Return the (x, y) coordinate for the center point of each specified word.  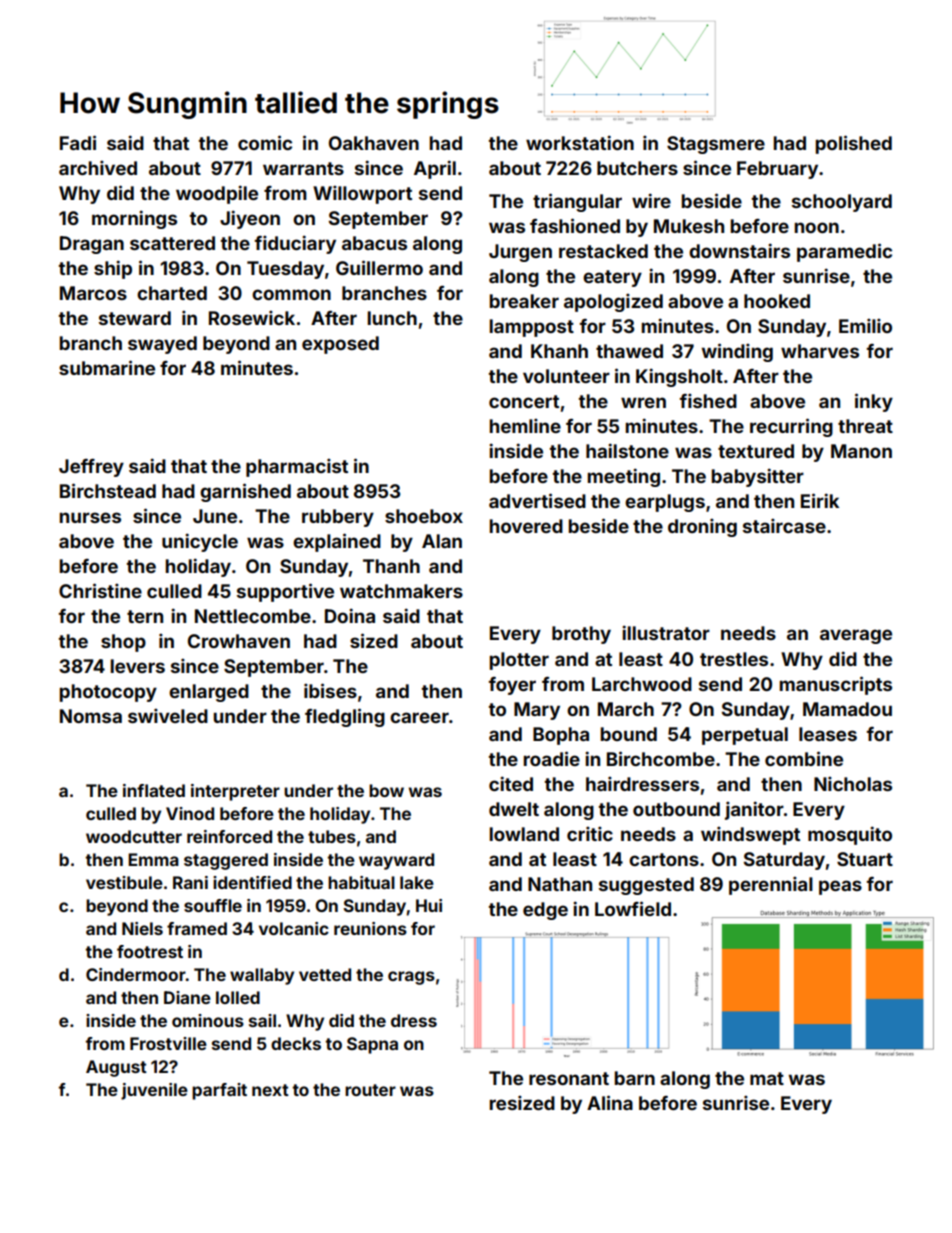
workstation (580, 142)
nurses (90, 517)
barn (634, 1078)
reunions (370, 928)
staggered (226, 861)
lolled (238, 997)
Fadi (78, 142)
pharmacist (297, 467)
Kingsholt (679, 377)
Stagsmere (716, 145)
